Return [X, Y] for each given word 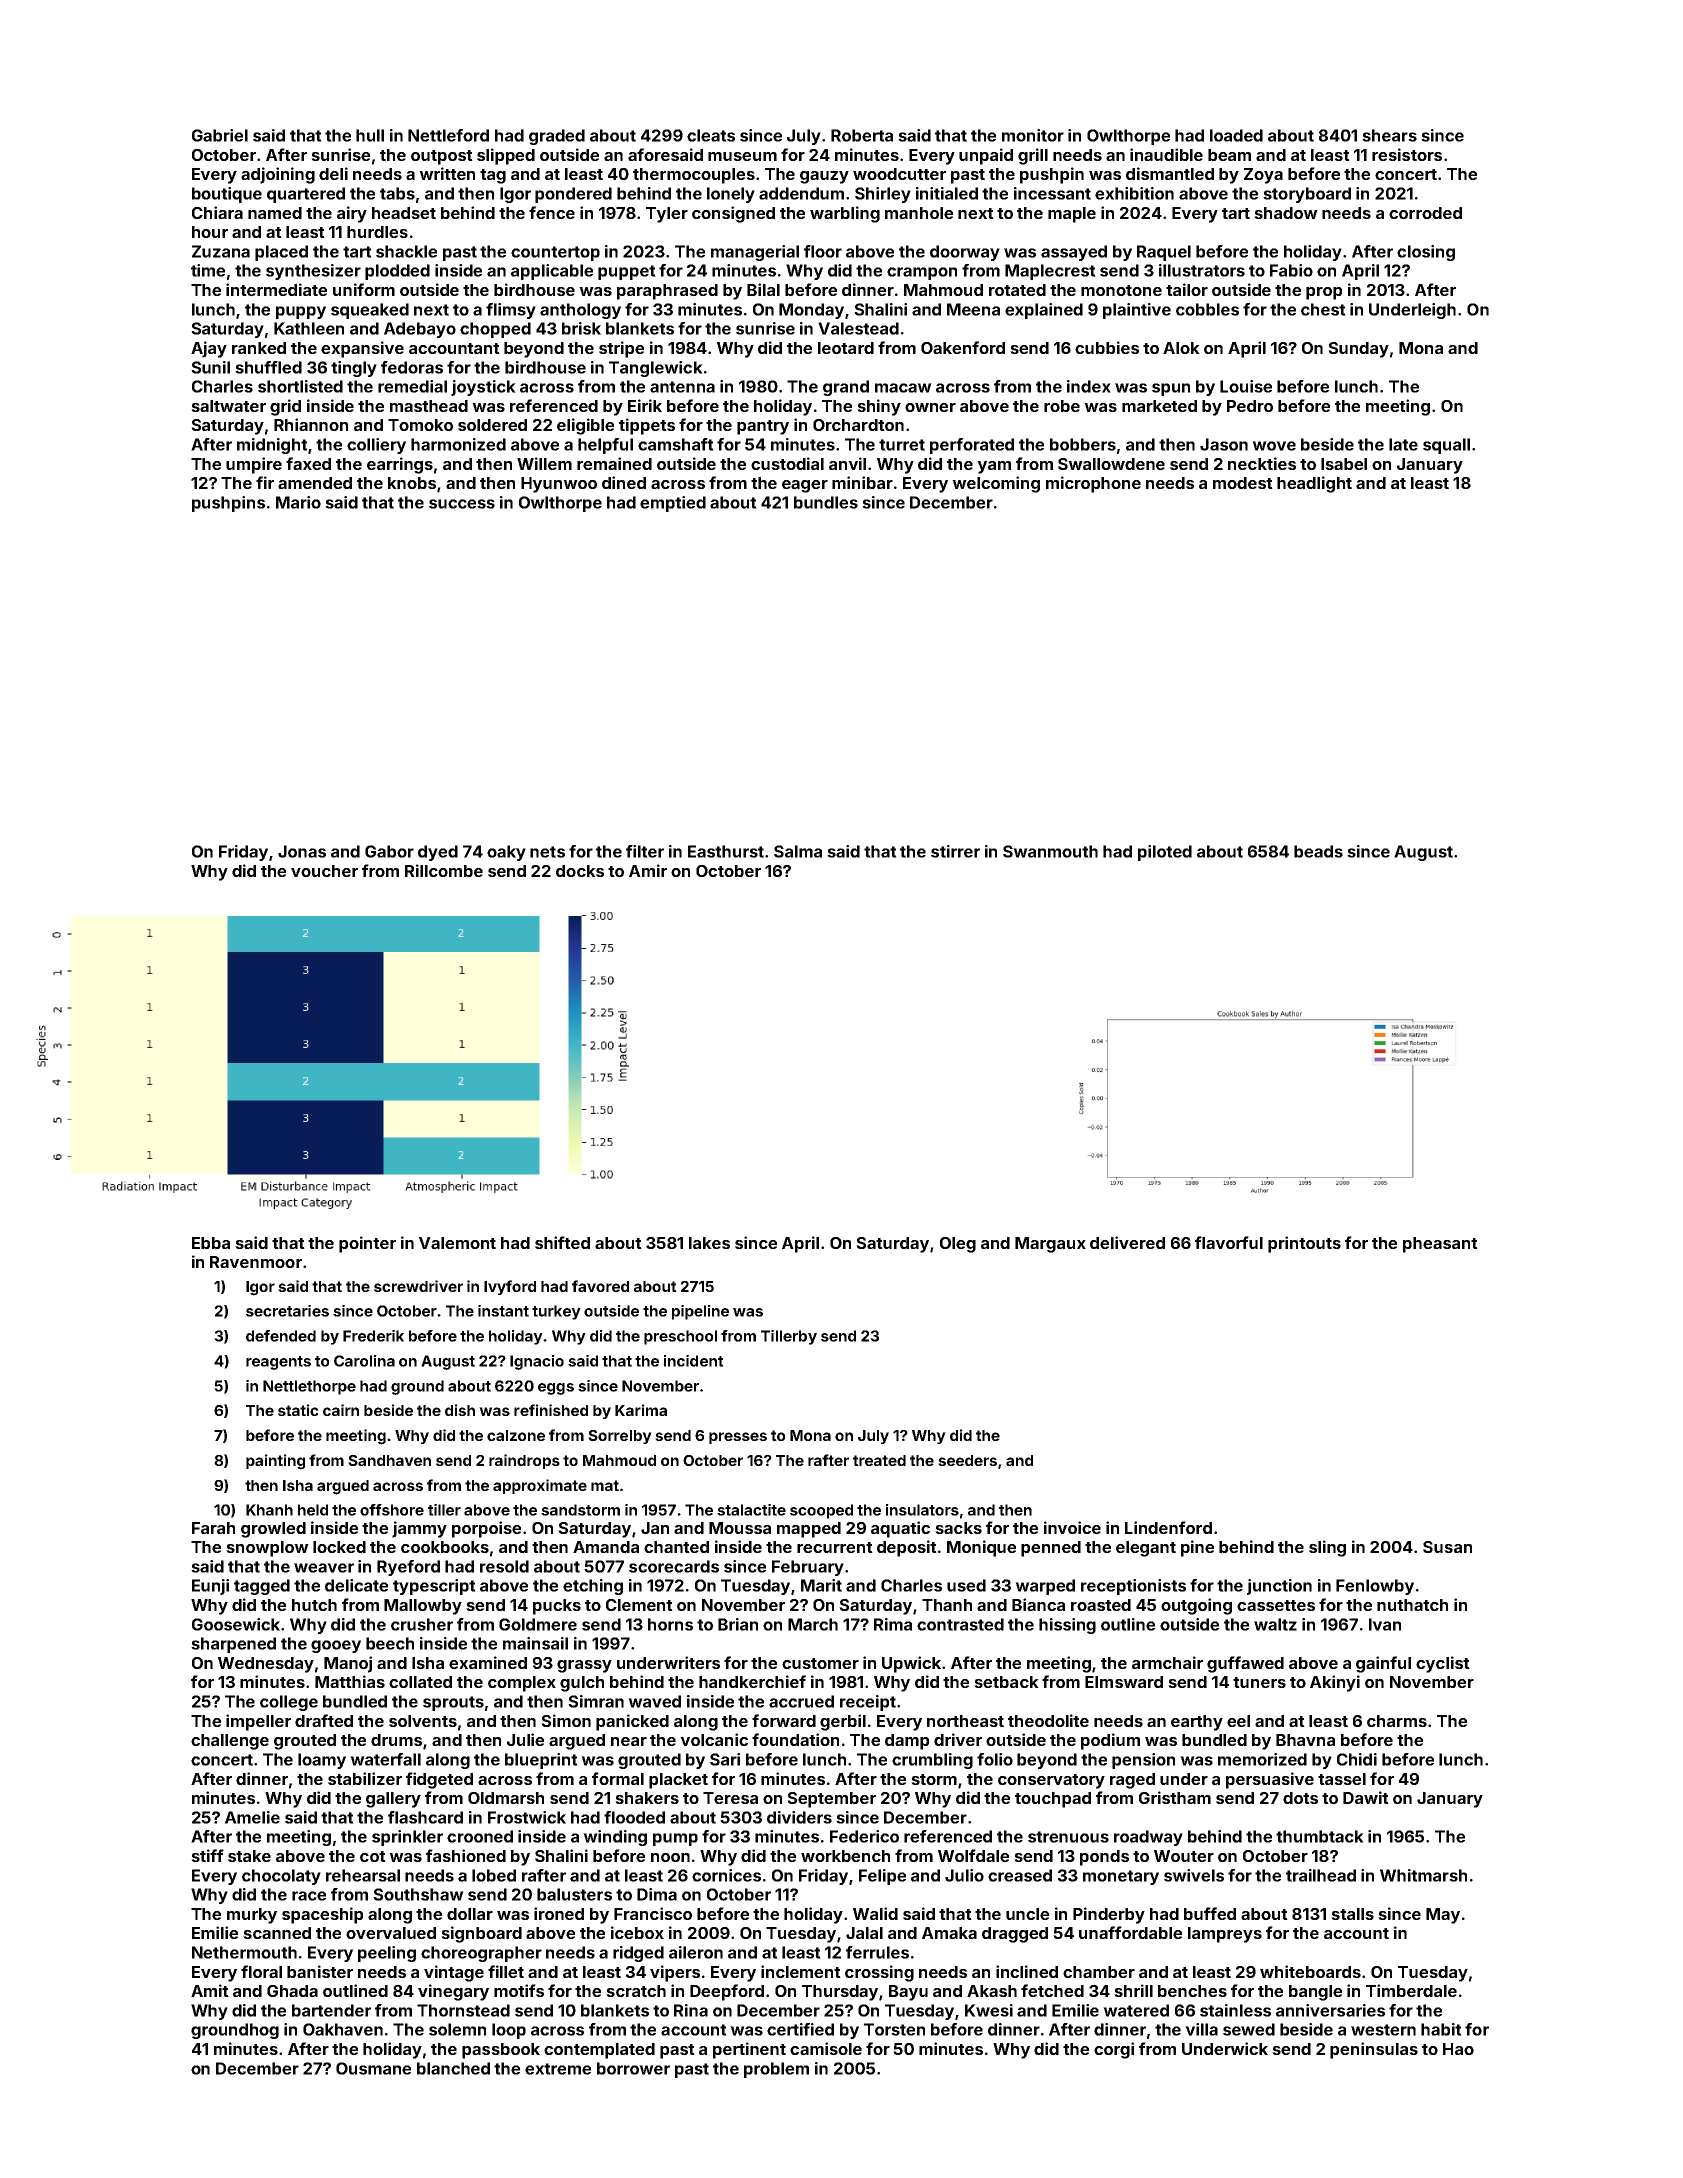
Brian [738, 1624]
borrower [633, 2068]
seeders [967, 1460]
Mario [298, 502]
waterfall [385, 1759]
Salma [798, 851]
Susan [1447, 1547]
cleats [711, 135]
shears [1389, 135]
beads [1318, 851]
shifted [562, 1242]
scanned [277, 1933]
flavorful [1229, 1242]
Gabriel [220, 135]
